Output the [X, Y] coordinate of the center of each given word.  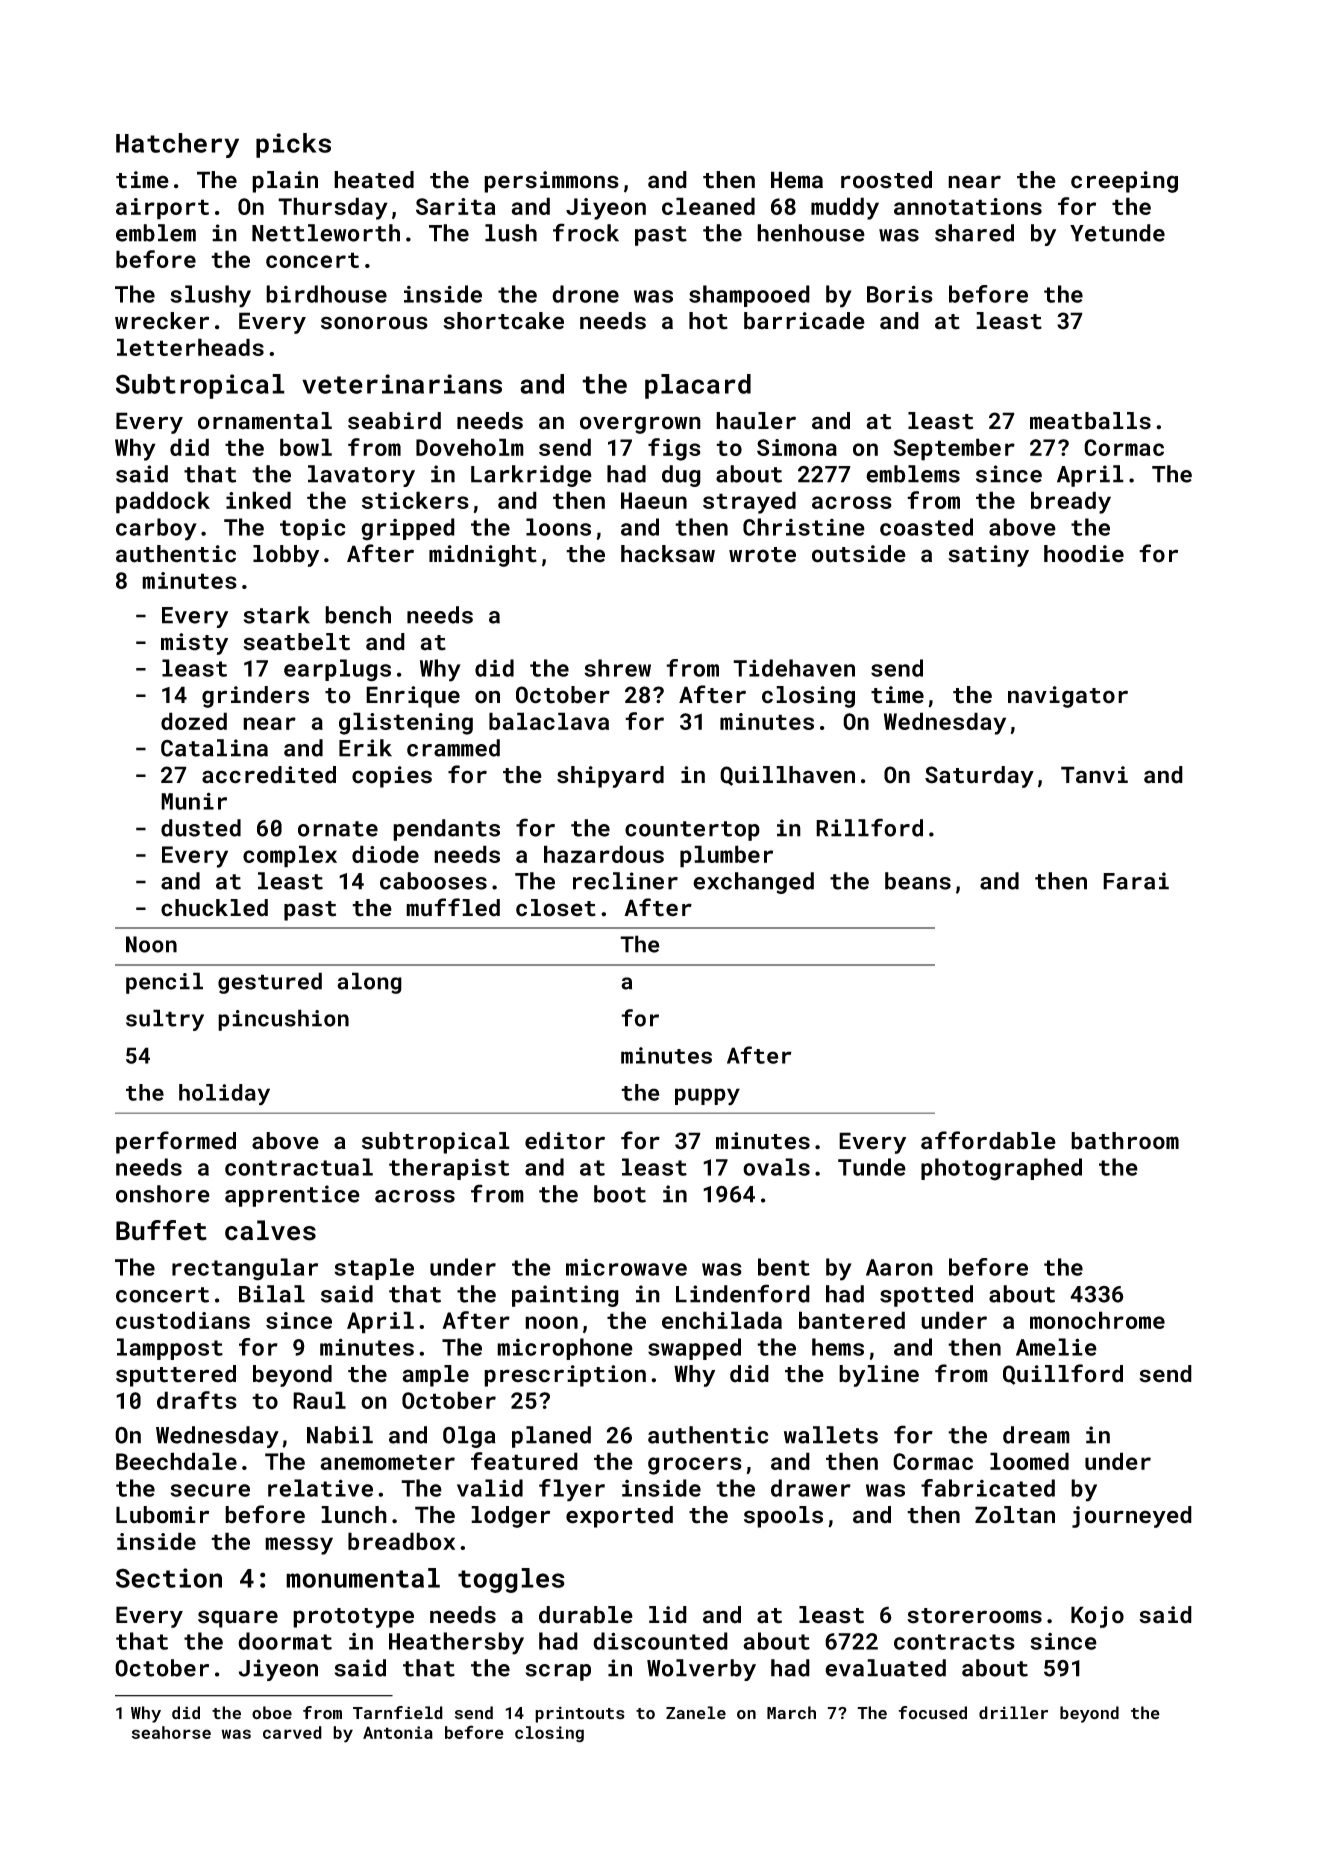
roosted [886, 180]
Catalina [214, 748]
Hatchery [177, 145]
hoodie [1084, 554]
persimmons [551, 182]
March [791, 1712]
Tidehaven [794, 668]
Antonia [398, 1732]
